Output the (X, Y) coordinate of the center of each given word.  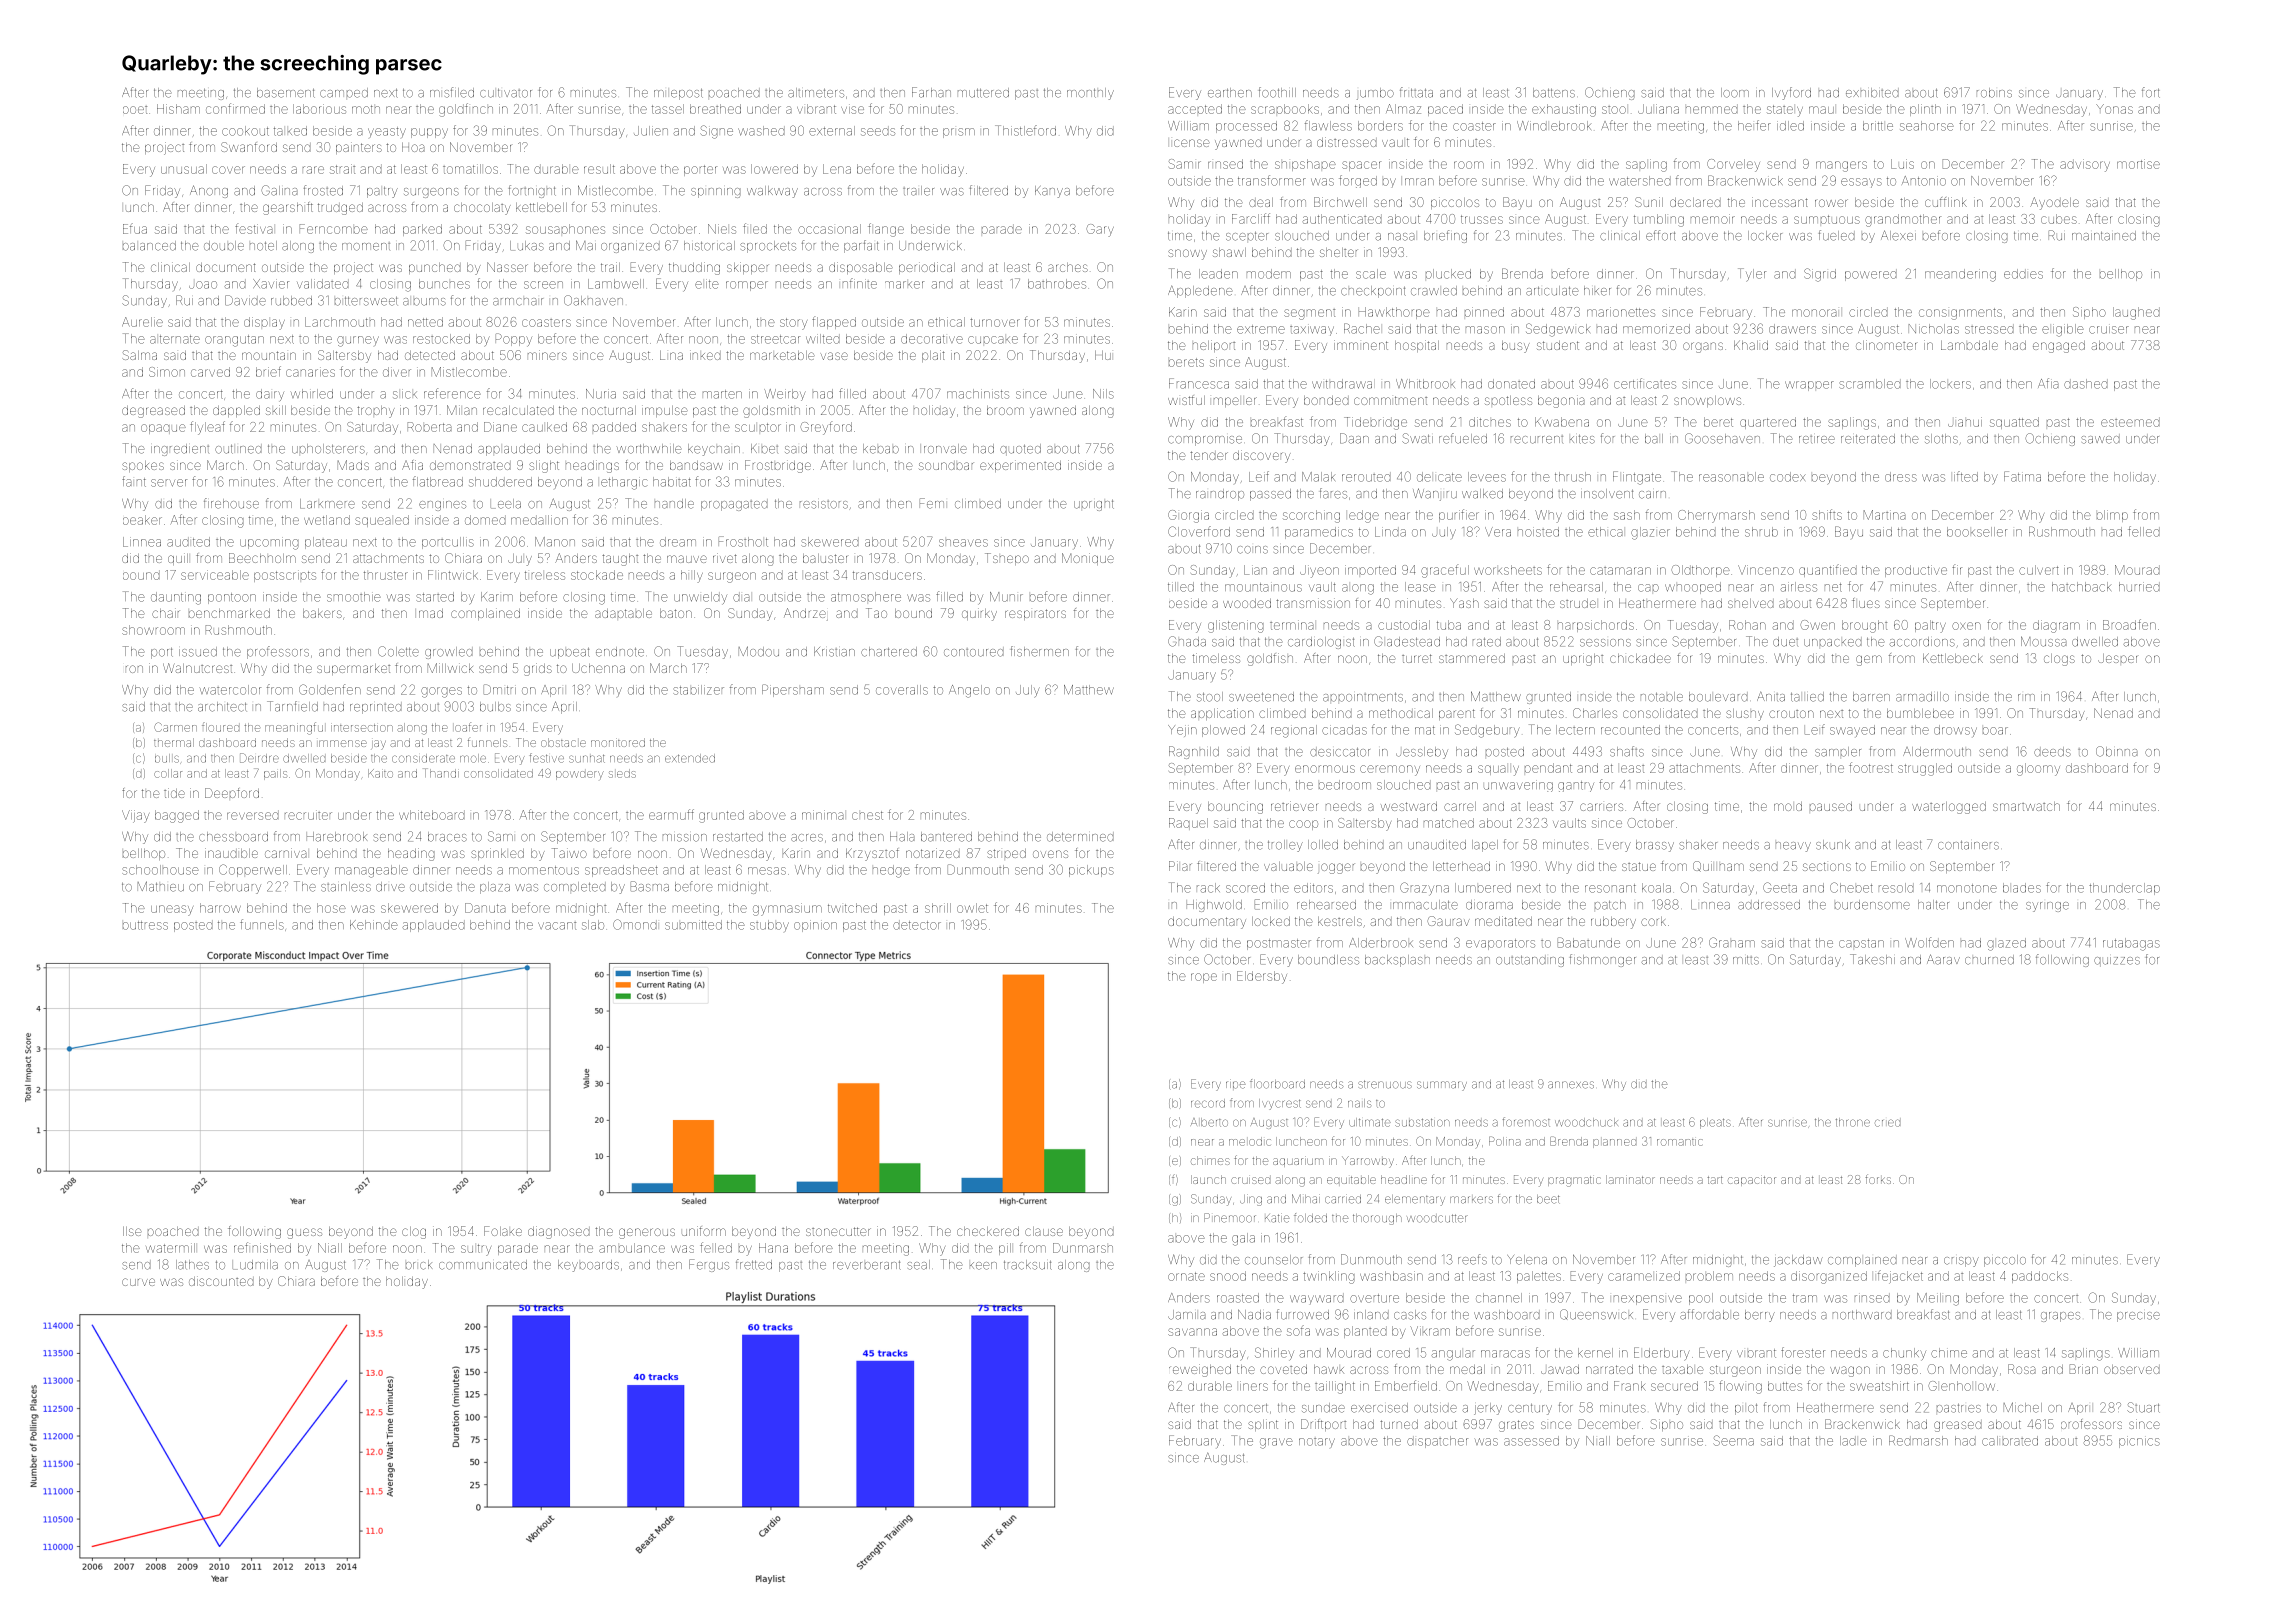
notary (1317, 1442)
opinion (815, 926)
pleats (1715, 1123)
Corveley (1733, 165)
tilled (1181, 587)
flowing (1740, 1387)
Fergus (709, 1265)
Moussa (2044, 641)
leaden (1218, 274)
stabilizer (698, 690)
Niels (722, 229)
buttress (145, 925)
